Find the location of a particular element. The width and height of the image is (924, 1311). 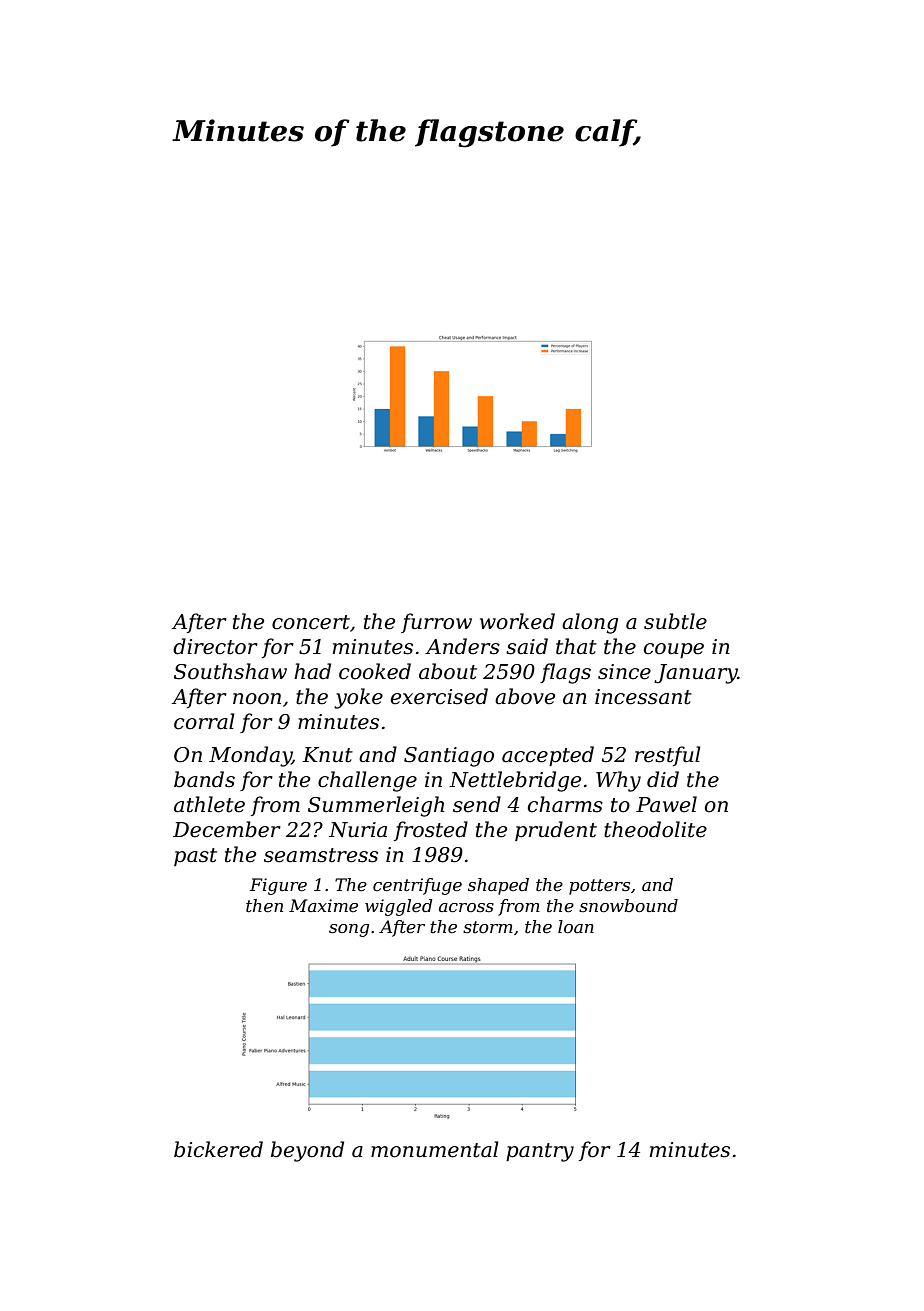

concert is located at coordinates (311, 622).
